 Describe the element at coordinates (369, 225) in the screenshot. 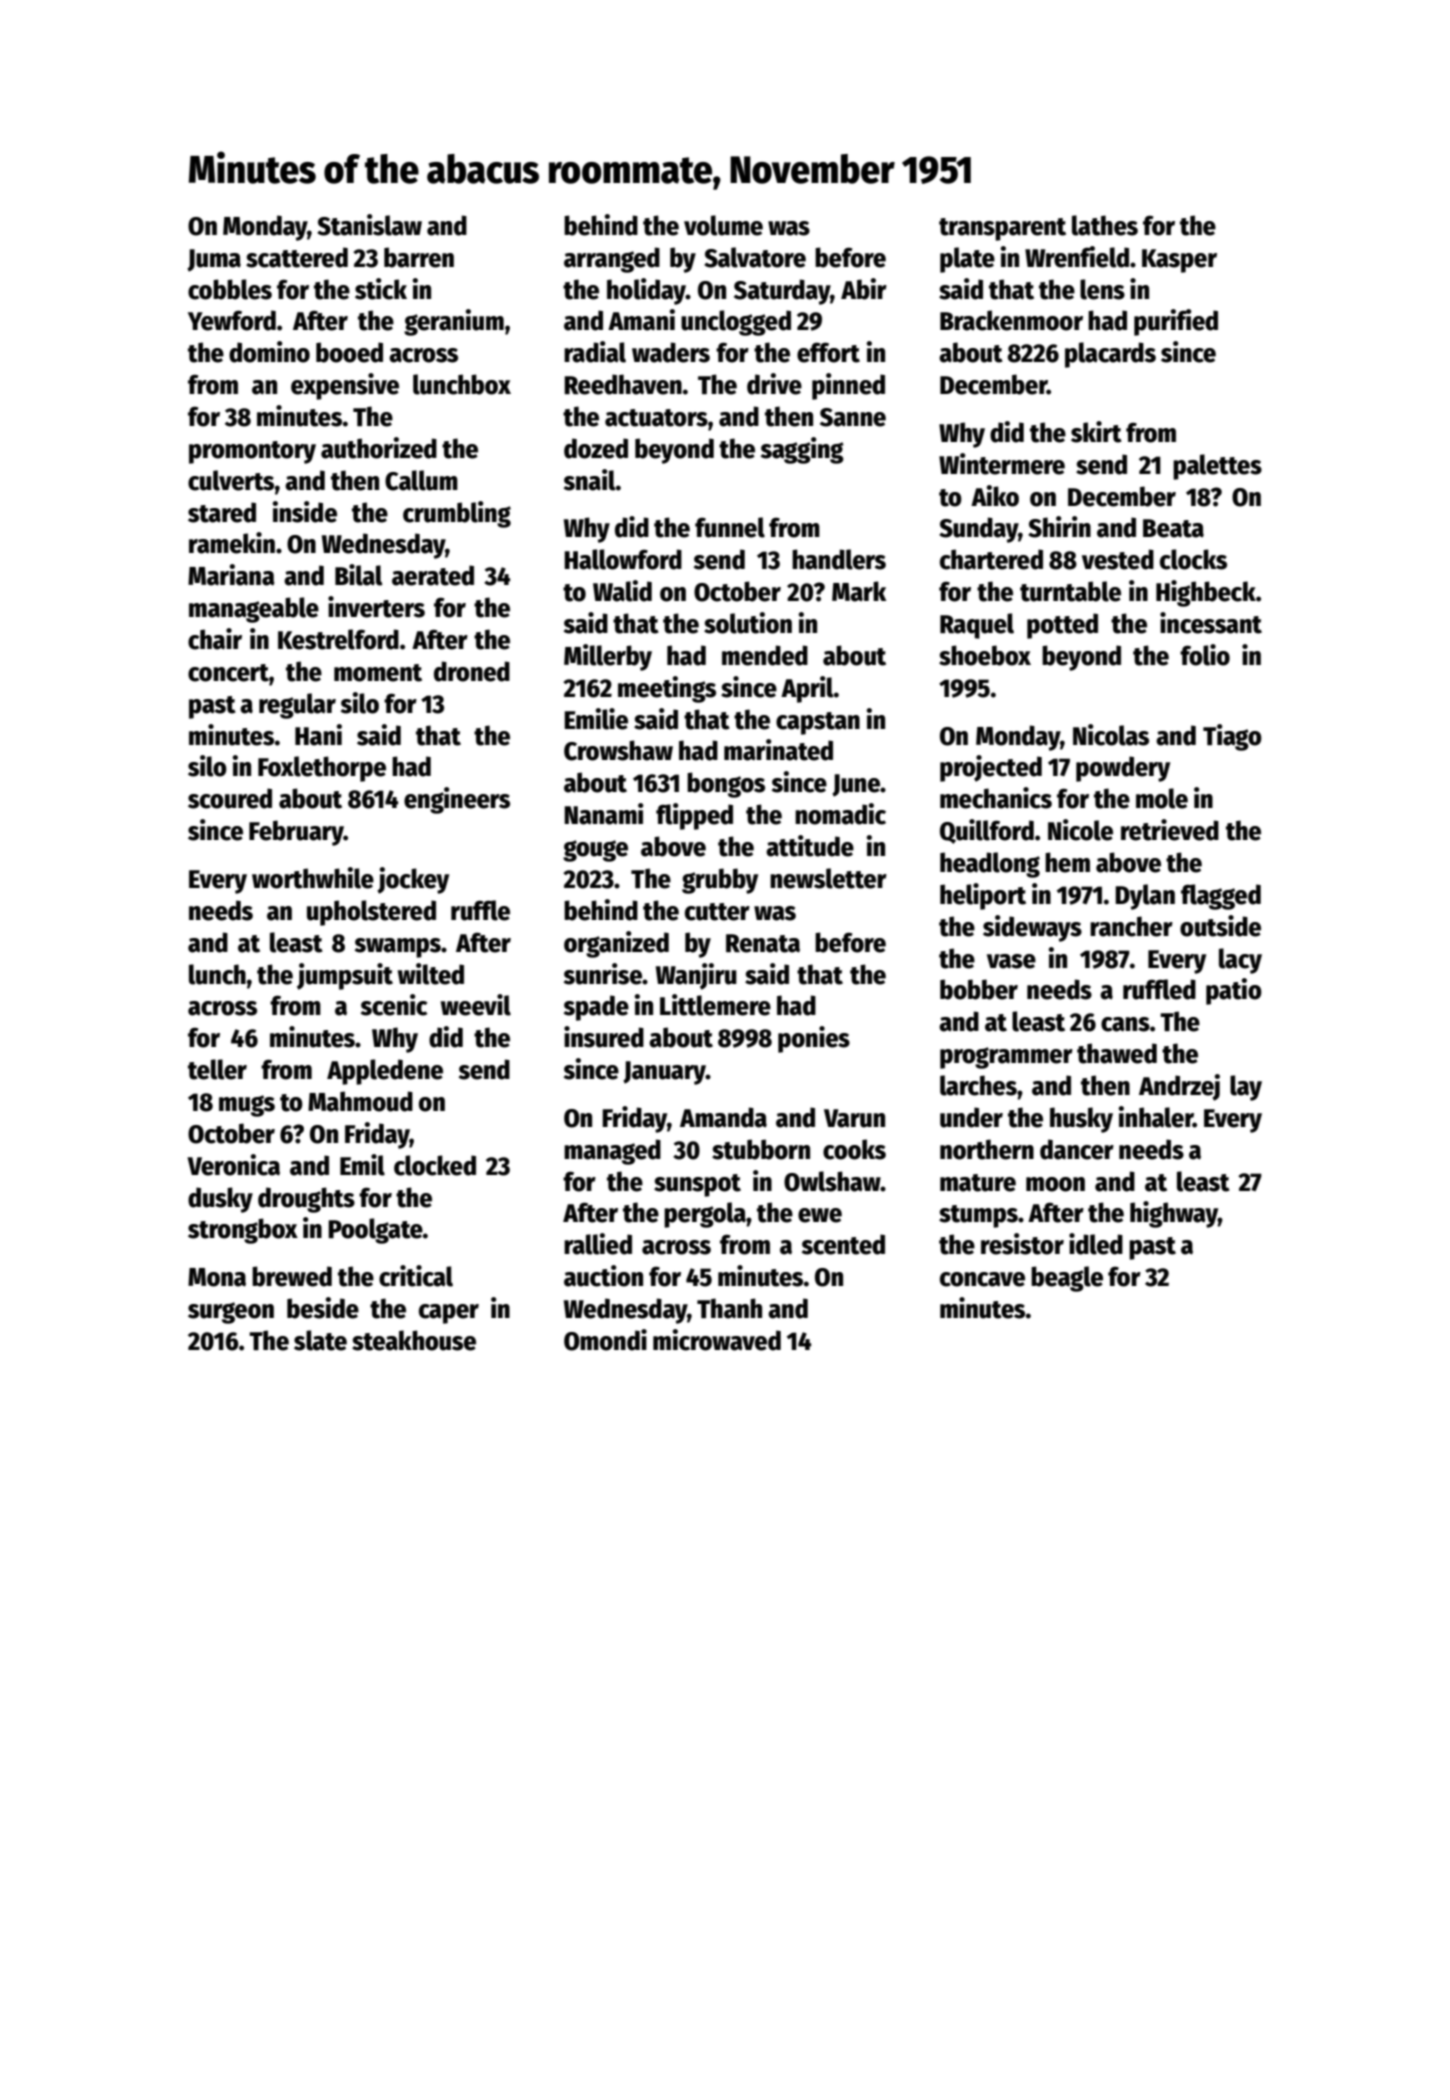

I see `Stanislaw` at that location.
